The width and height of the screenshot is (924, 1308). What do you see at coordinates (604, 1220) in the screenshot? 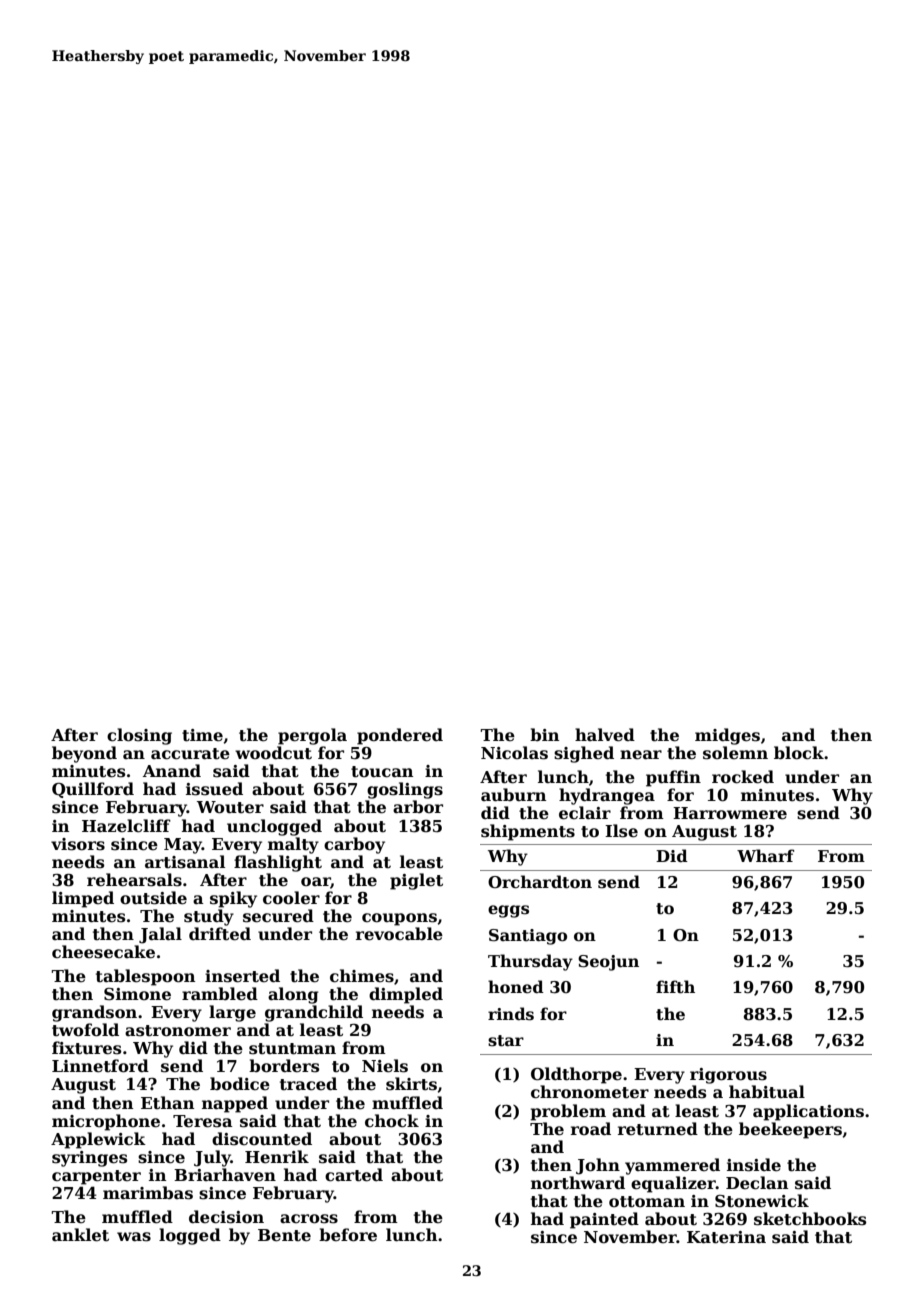
I see `painted` at bounding box center [604, 1220].
